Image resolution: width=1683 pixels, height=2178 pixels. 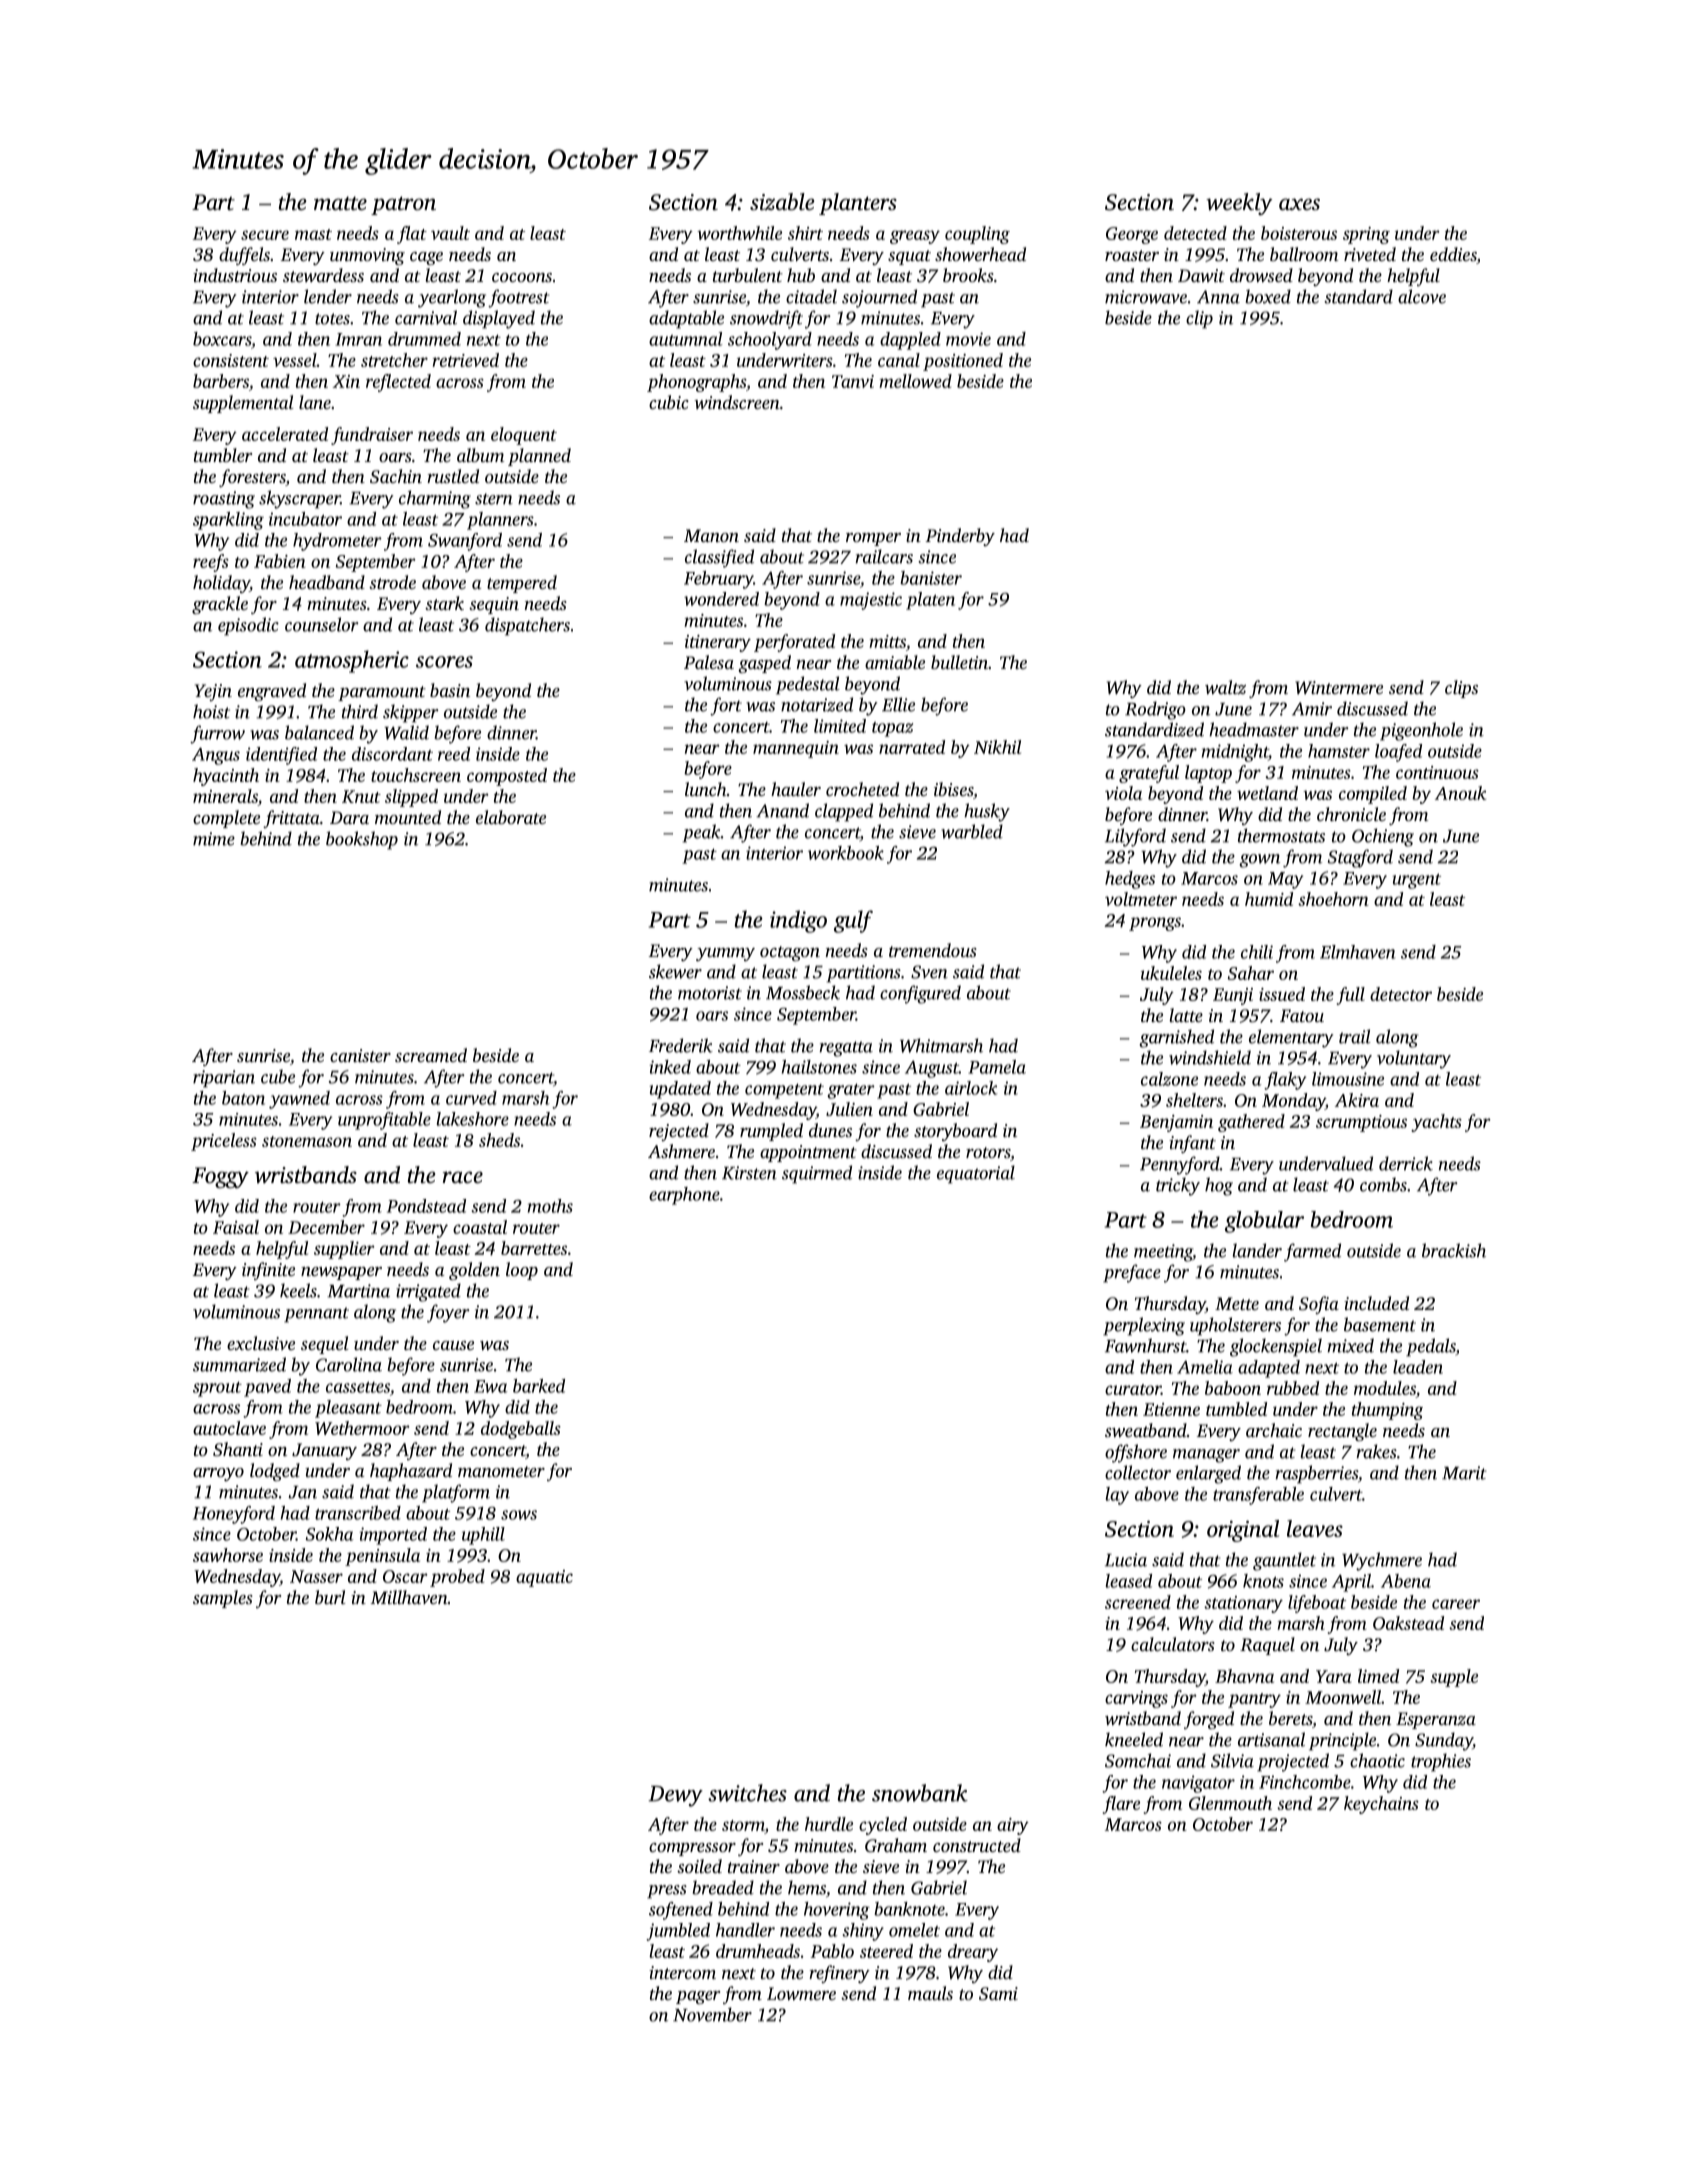 I want to click on sizable, so click(x=782, y=202).
